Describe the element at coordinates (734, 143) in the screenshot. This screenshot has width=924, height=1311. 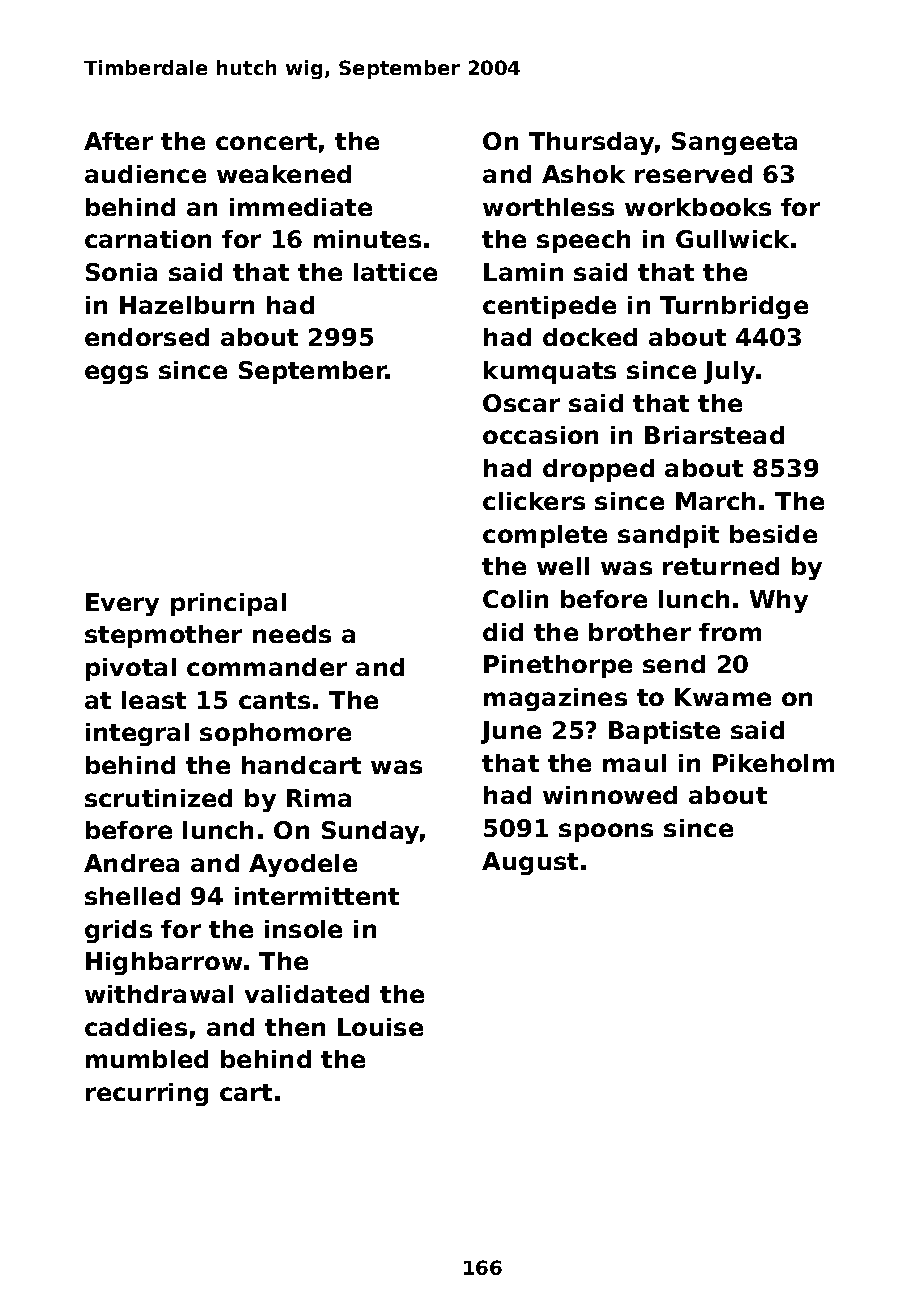
I see `Sangeeta` at that location.
